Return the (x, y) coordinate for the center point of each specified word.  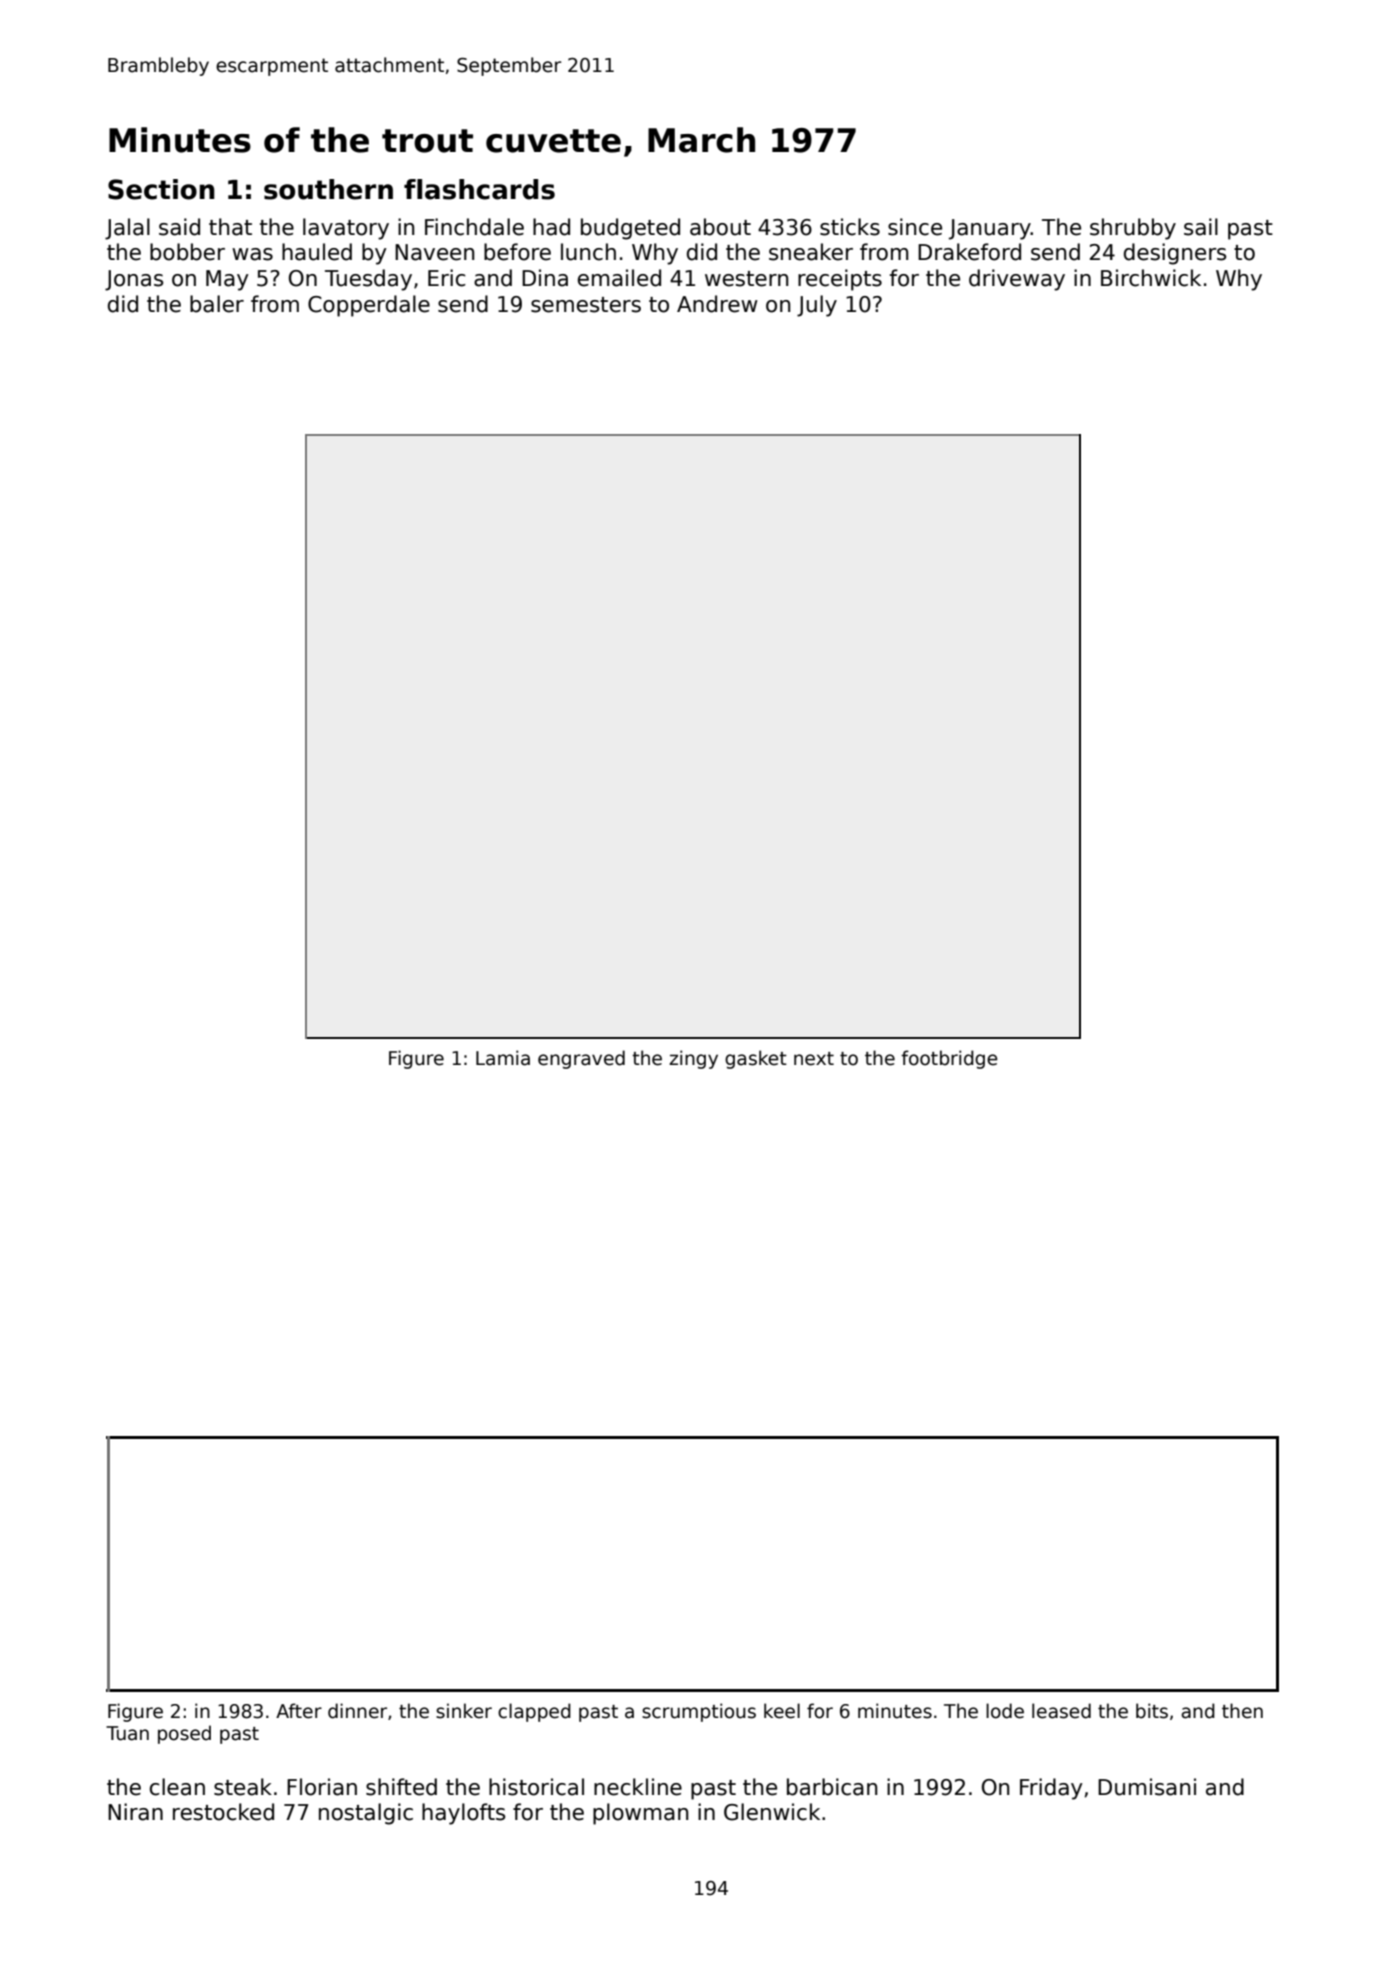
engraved (581, 1059)
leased (1061, 1711)
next (814, 1059)
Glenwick (772, 1812)
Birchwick (1151, 278)
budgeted (630, 229)
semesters (586, 305)
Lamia (503, 1058)
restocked (223, 1812)
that (230, 227)
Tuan (127, 1733)
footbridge (949, 1059)
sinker (464, 1711)
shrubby (1133, 229)
